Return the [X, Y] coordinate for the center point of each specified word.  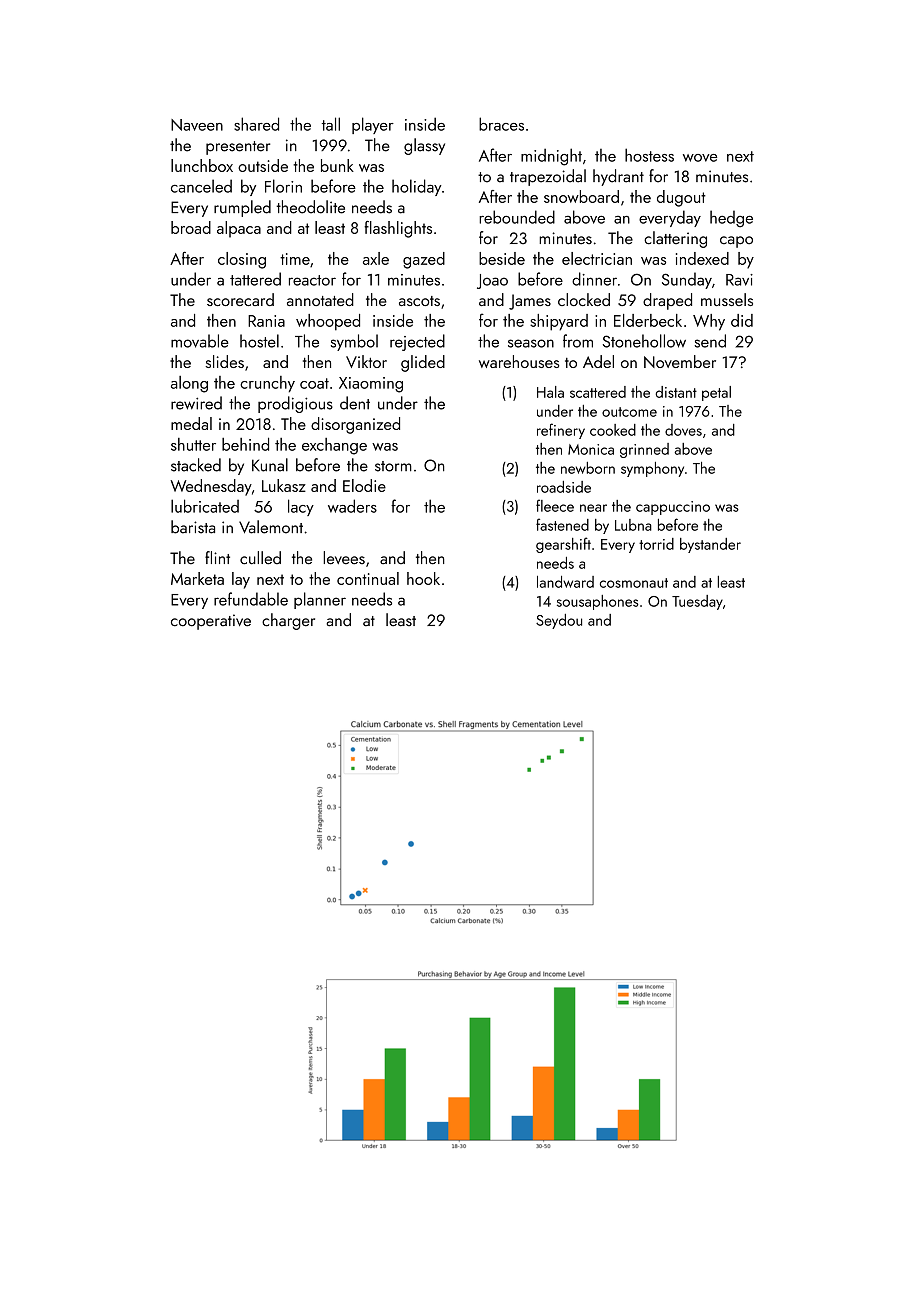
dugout [681, 198]
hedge [731, 219]
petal [716, 393]
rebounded [517, 217]
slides [224, 361]
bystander [710, 545]
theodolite [311, 207]
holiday [417, 187]
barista [193, 527]
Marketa [197, 578]
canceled [201, 186]
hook [423, 578]
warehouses [519, 361]
